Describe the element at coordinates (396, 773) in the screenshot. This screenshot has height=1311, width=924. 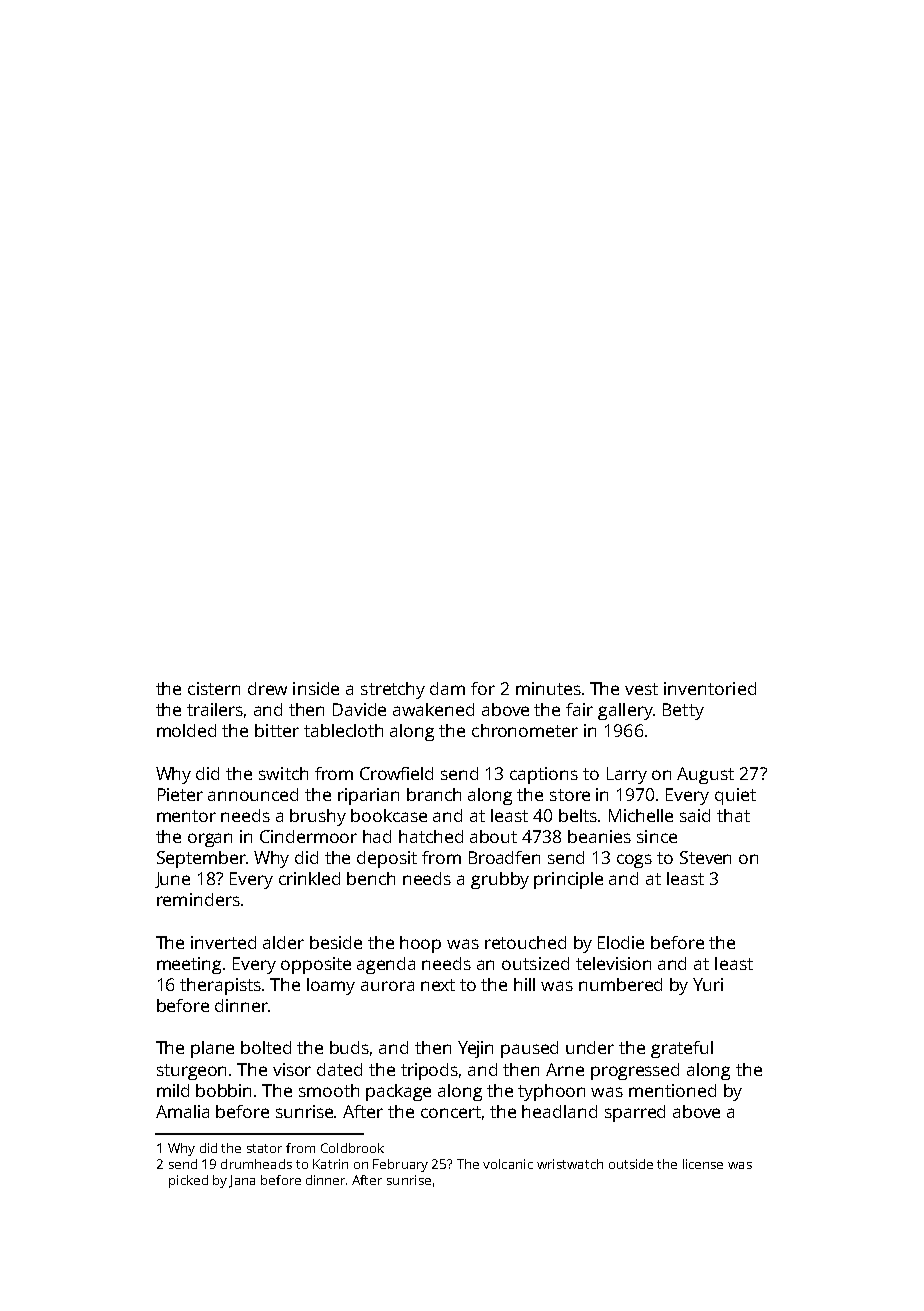
I see `Crowfield` at that location.
